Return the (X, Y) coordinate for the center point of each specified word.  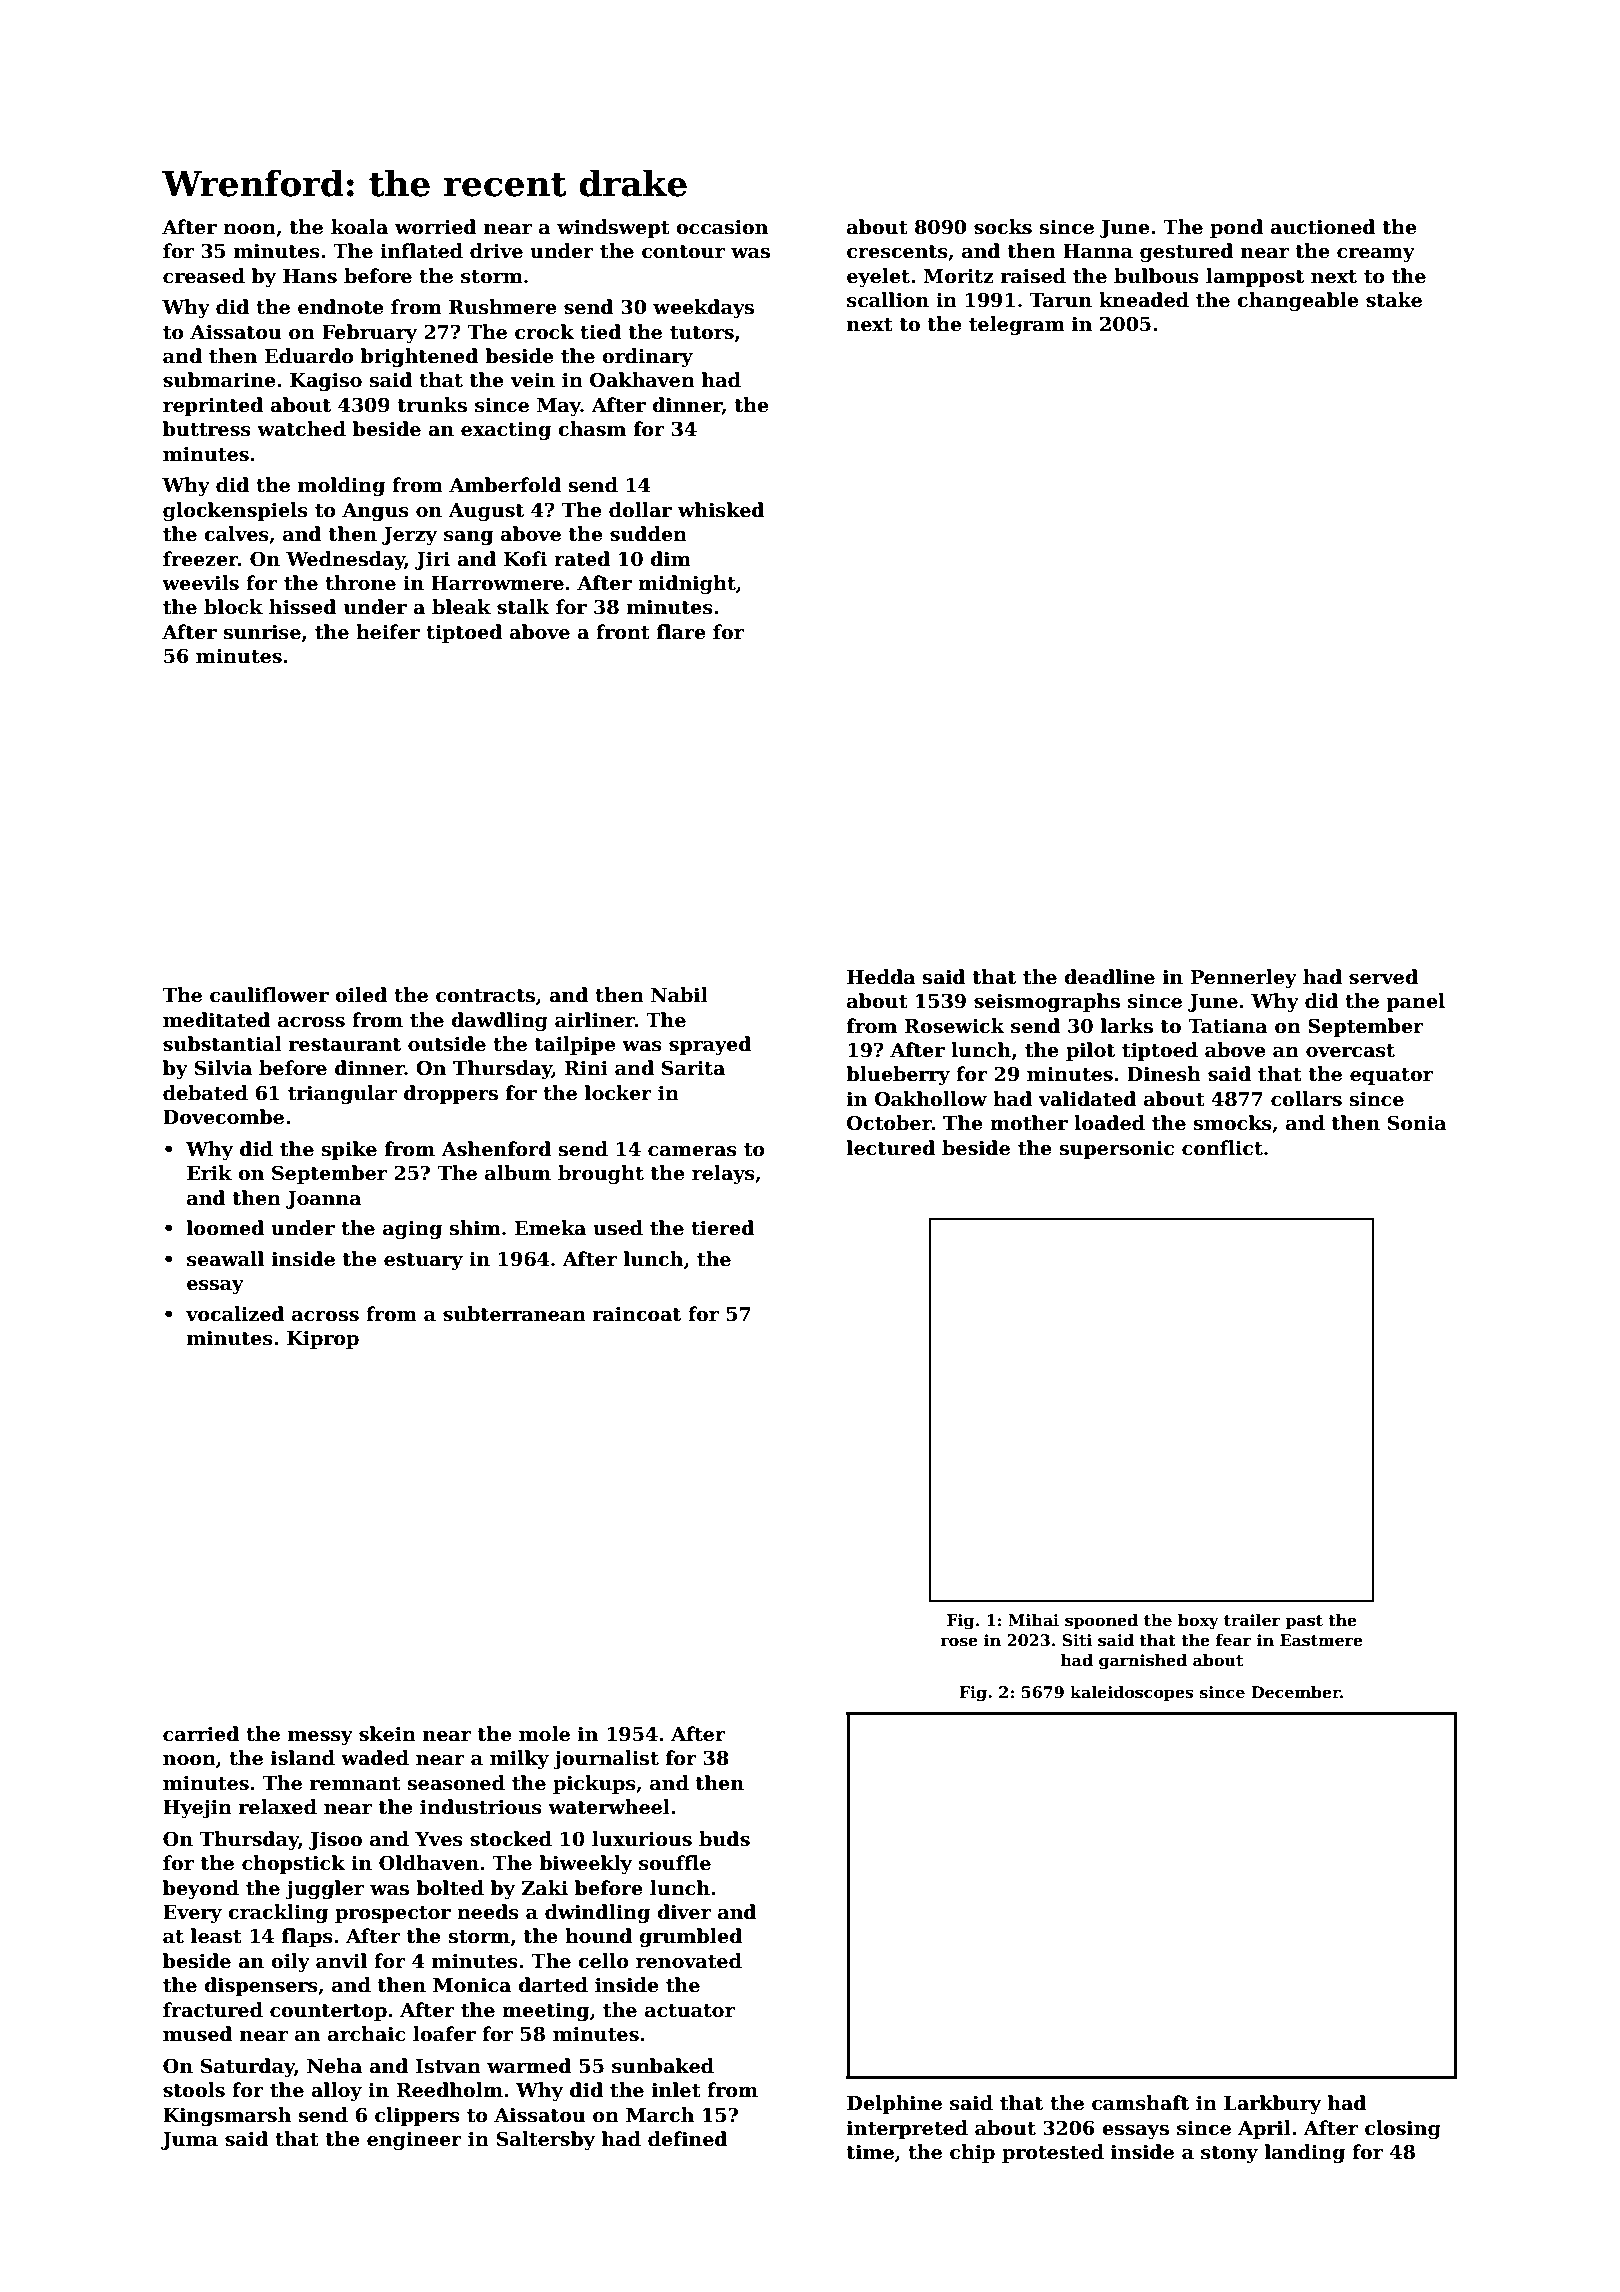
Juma (189, 2141)
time (870, 2152)
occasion (722, 227)
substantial (222, 1044)
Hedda (881, 977)
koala (359, 227)
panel (1415, 1002)
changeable (1298, 301)
